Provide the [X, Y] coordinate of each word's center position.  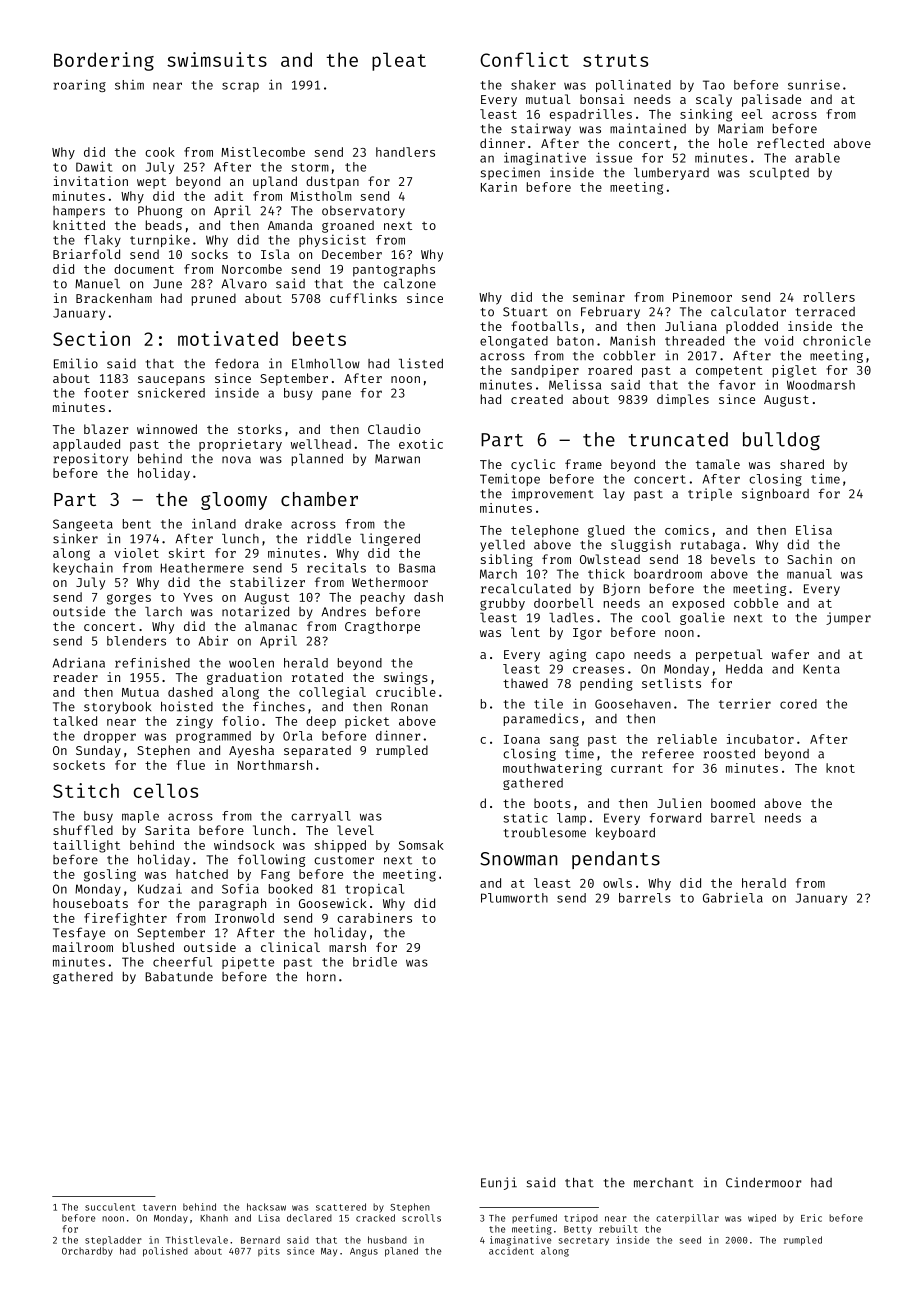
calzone [410, 284]
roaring [80, 86]
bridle [375, 962]
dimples [683, 400]
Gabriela [733, 898]
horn [321, 977]
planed [401, 1252]
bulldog [781, 441]
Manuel [97, 284]
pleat [399, 61]
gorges [129, 599]
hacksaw [266, 1207]
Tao [714, 85]
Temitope [510, 479]
